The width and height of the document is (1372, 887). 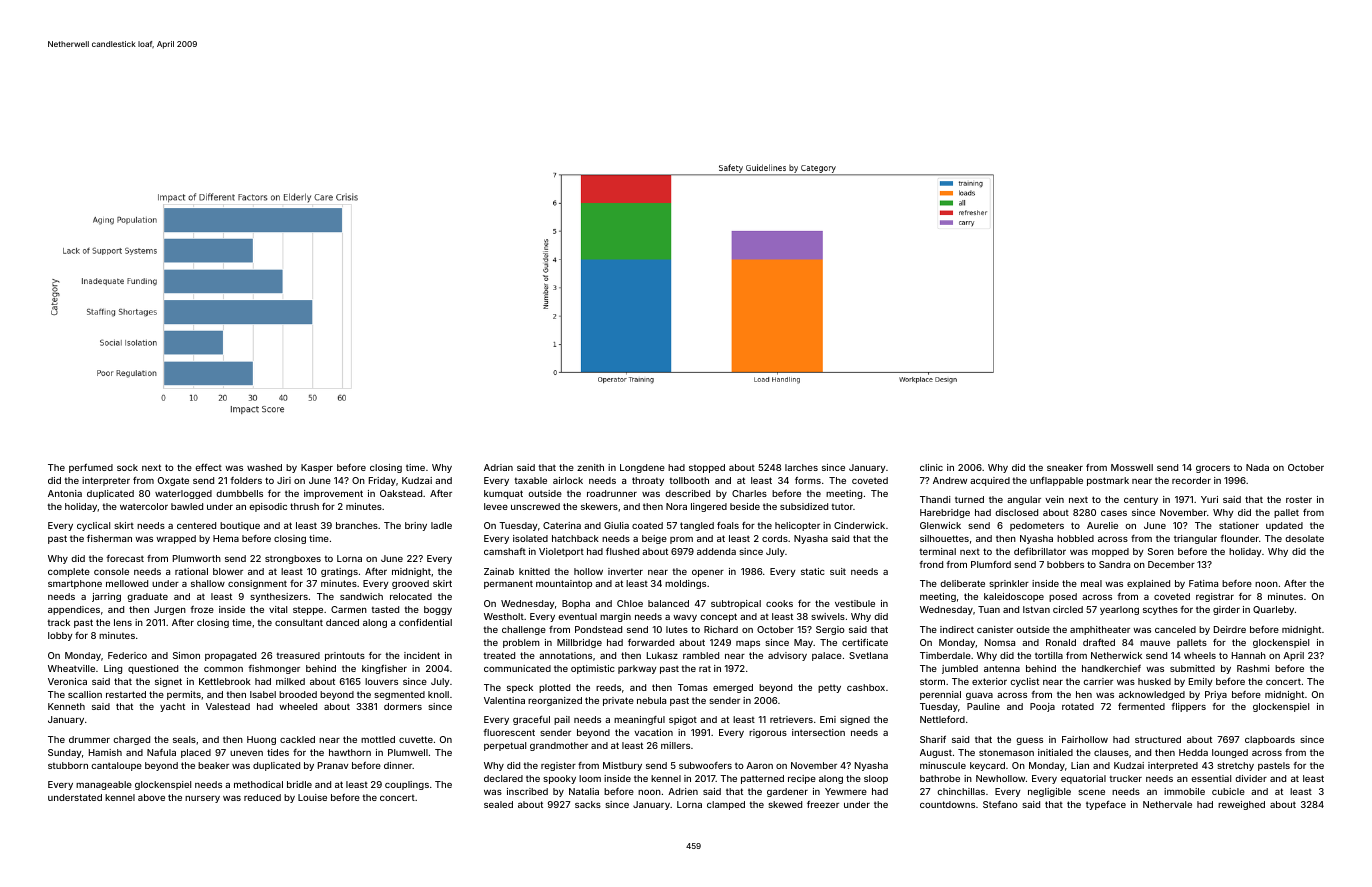 What do you see at coordinates (127, 467) in the document?
I see `sock` at bounding box center [127, 467].
